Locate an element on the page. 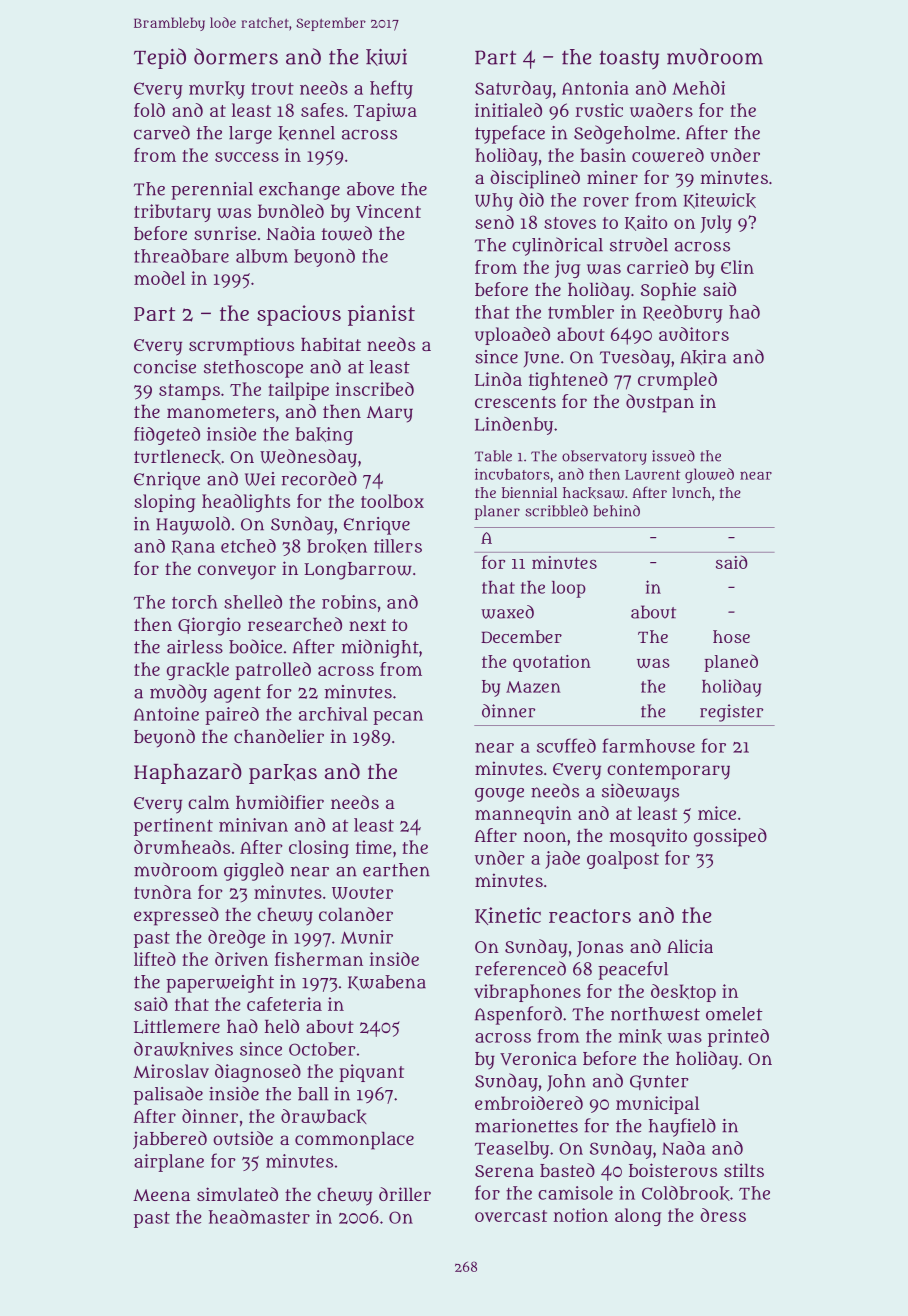  Teaselby is located at coordinates (512, 1150).
